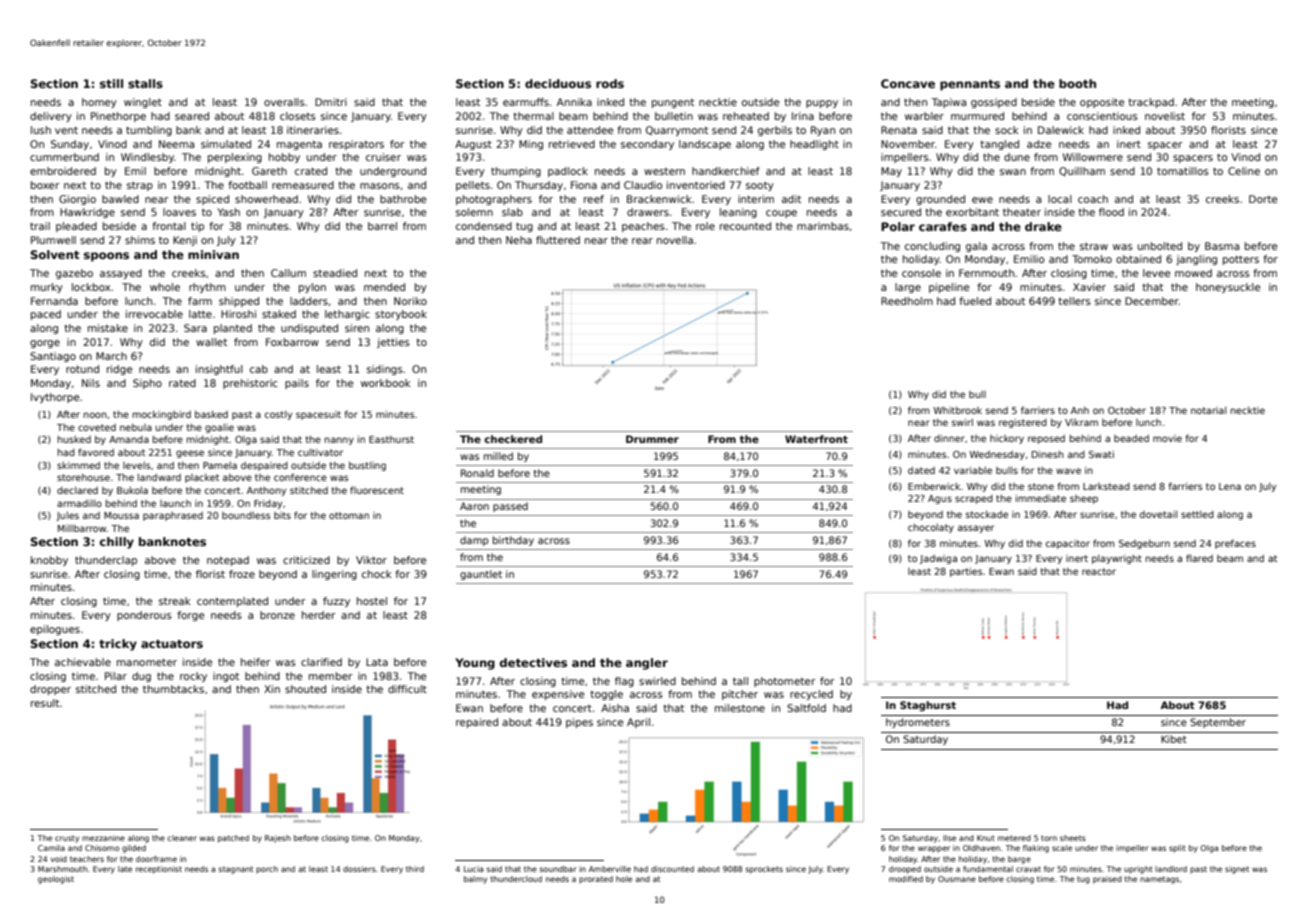  I want to click on Saltfold, so click(806, 708).
